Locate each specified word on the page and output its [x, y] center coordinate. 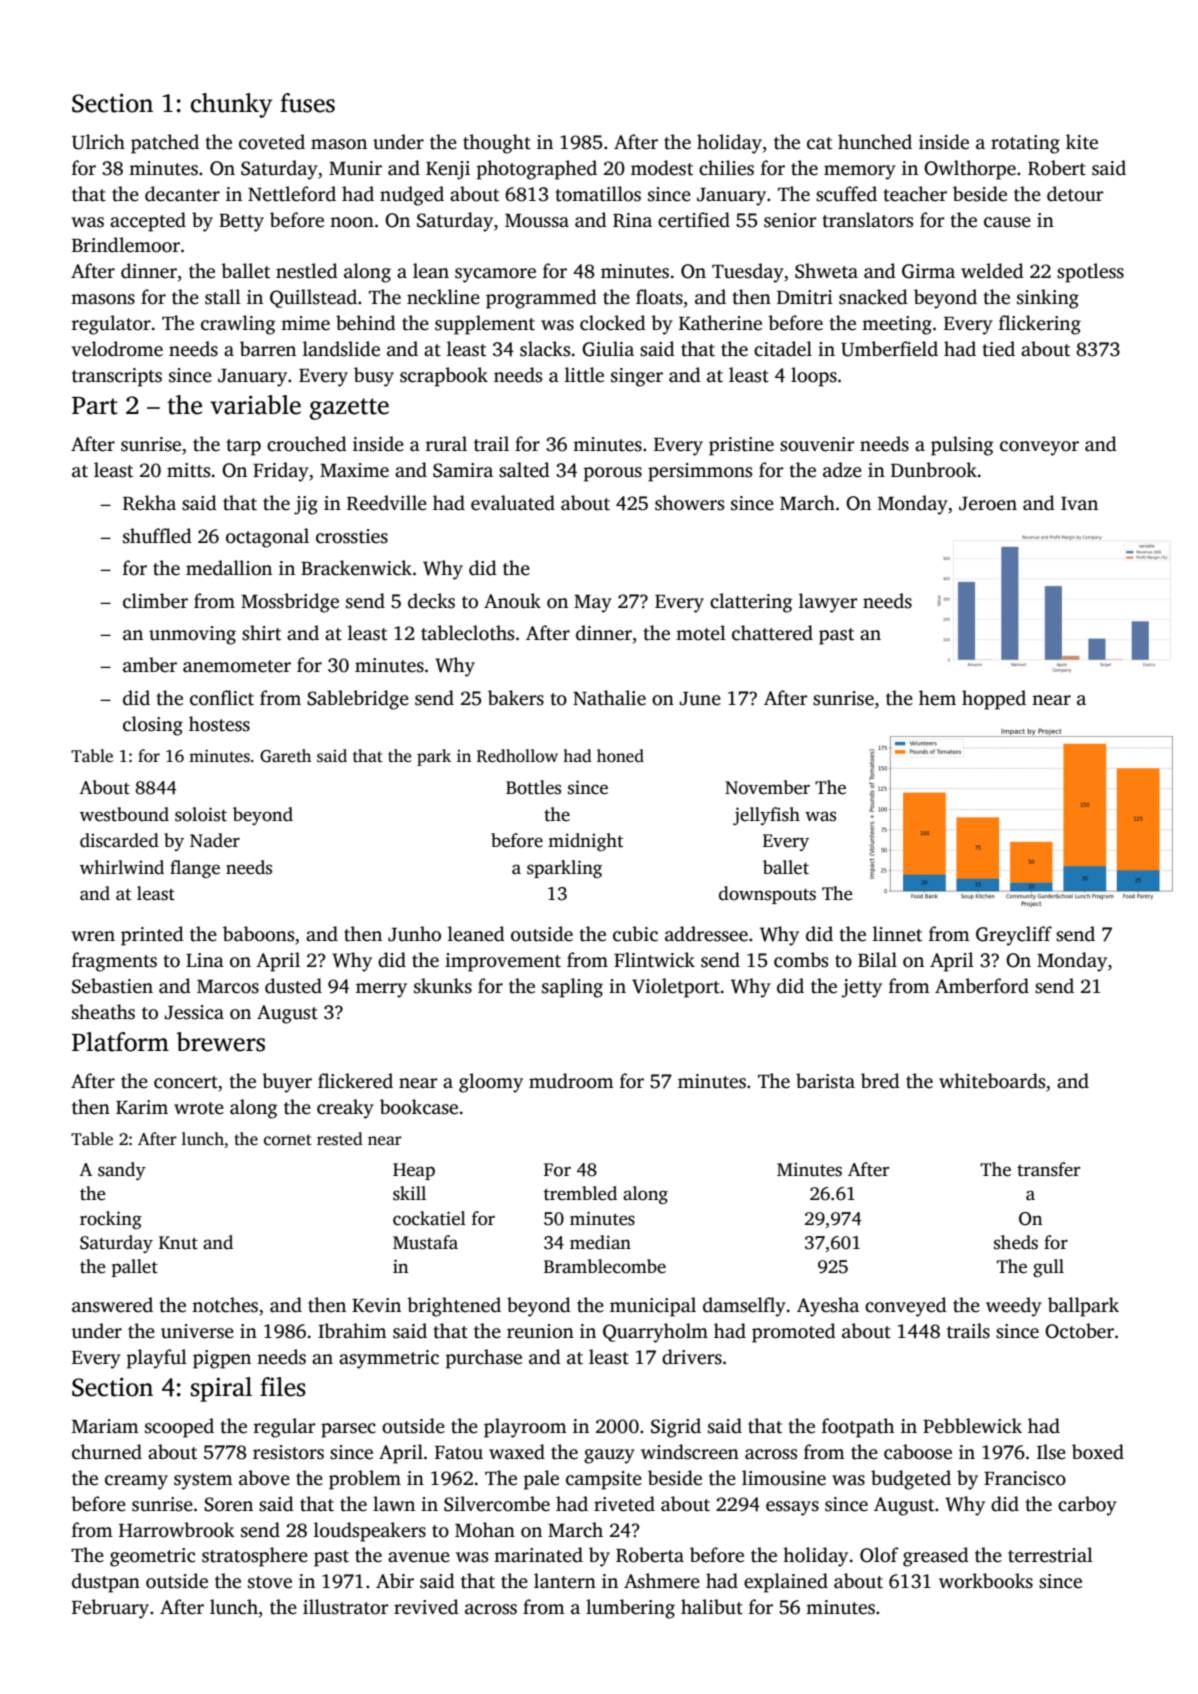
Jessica [194, 1012]
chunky [232, 105]
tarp [244, 447]
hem [937, 698]
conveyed [906, 1307]
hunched [875, 142]
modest [662, 168]
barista [825, 1081]
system [203, 1481]
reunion [540, 1331]
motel [701, 633]
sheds [1016, 1242]
